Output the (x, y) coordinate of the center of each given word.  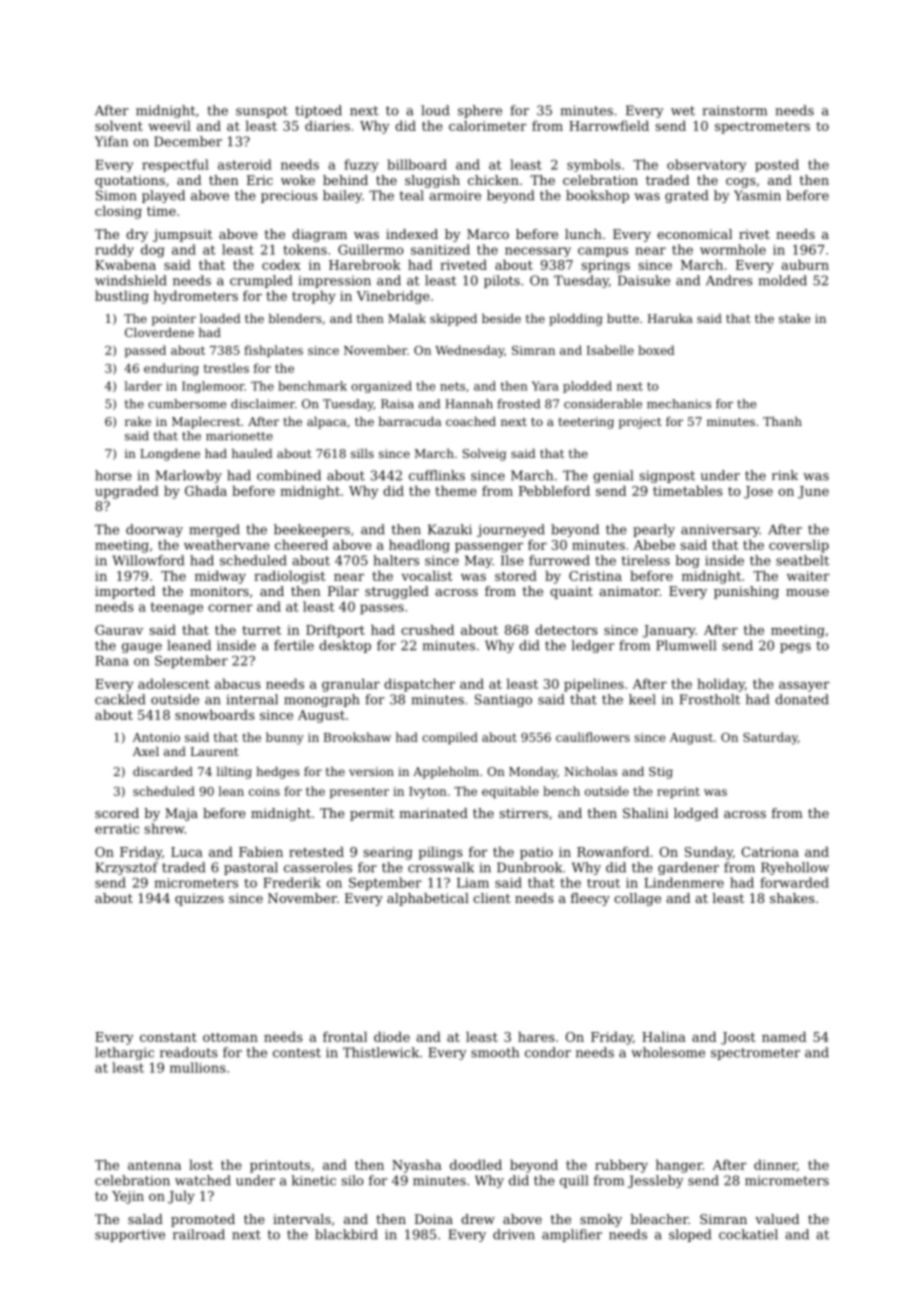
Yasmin (757, 195)
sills (362, 453)
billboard (417, 164)
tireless (646, 560)
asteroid (245, 164)
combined (289, 475)
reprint (678, 793)
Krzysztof (127, 868)
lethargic (124, 1053)
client (491, 898)
